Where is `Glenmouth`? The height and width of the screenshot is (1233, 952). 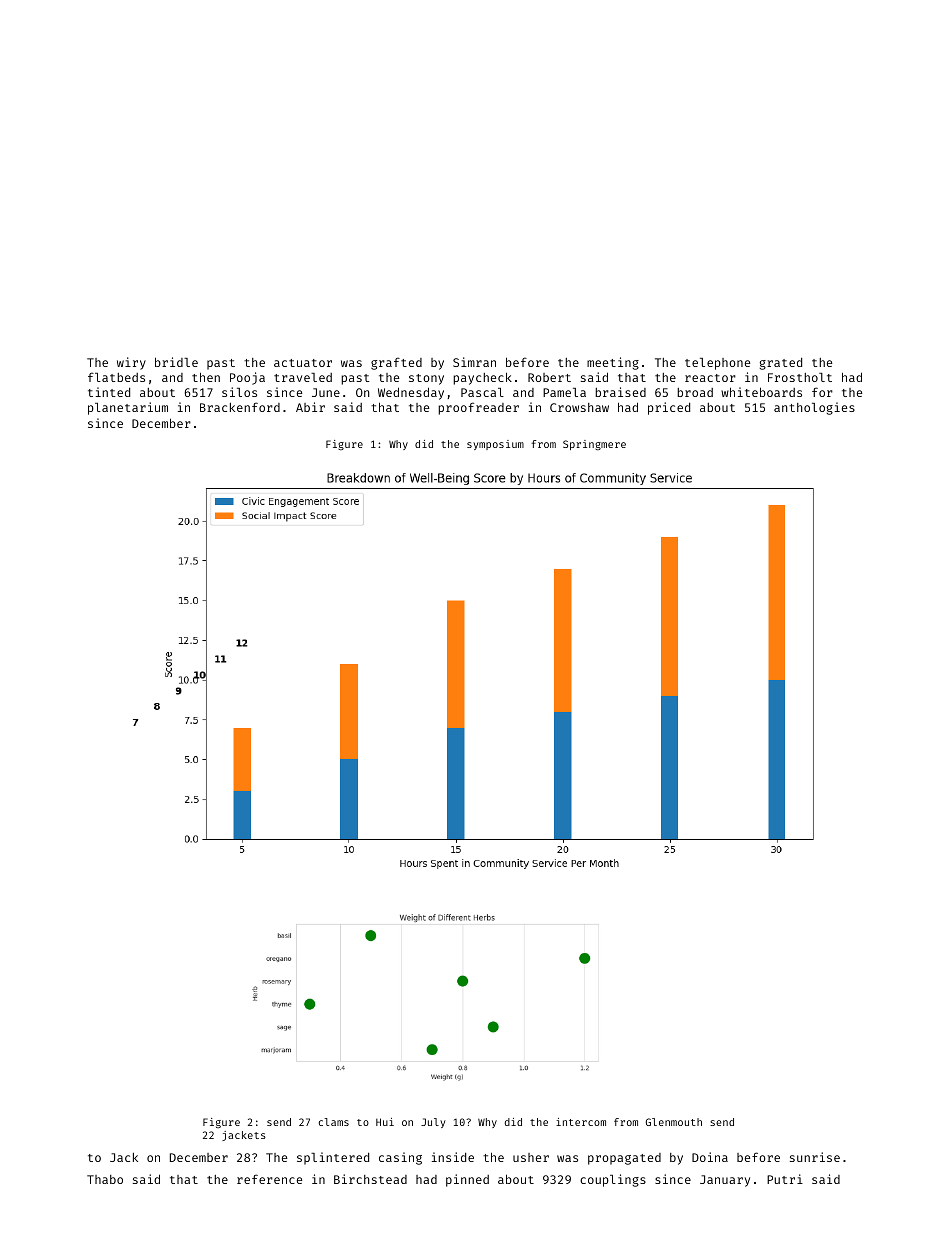
Glenmouth is located at coordinates (674, 1122).
